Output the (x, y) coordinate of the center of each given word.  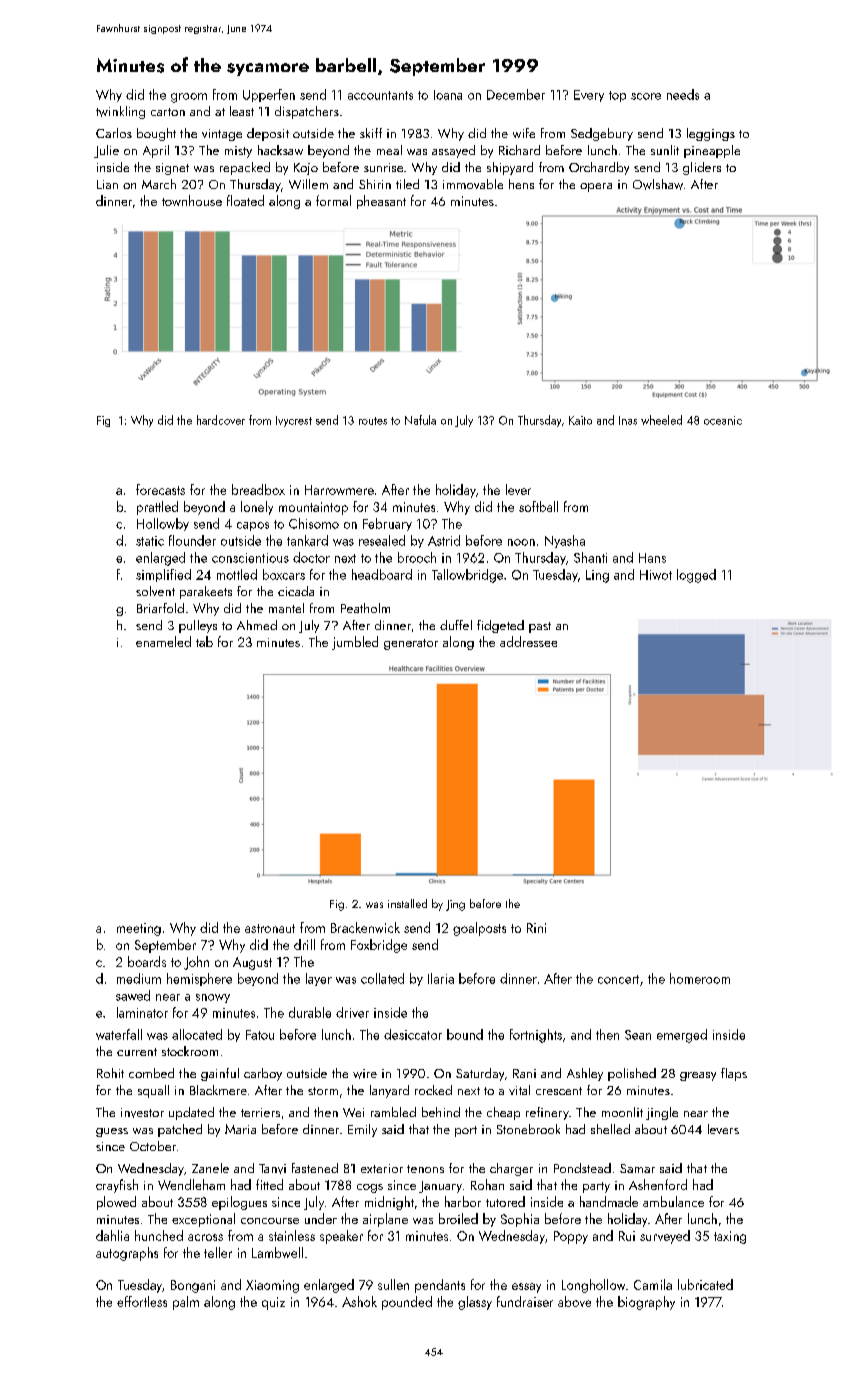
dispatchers (307, 112)
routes (373, 421)
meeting (139, 929)
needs (683, 94)
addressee (528, 641)
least (242, 111)
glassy (475, 1303)
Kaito (580, 420)
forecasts (160, 489)
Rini (536, 928)
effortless (142, 1301)
